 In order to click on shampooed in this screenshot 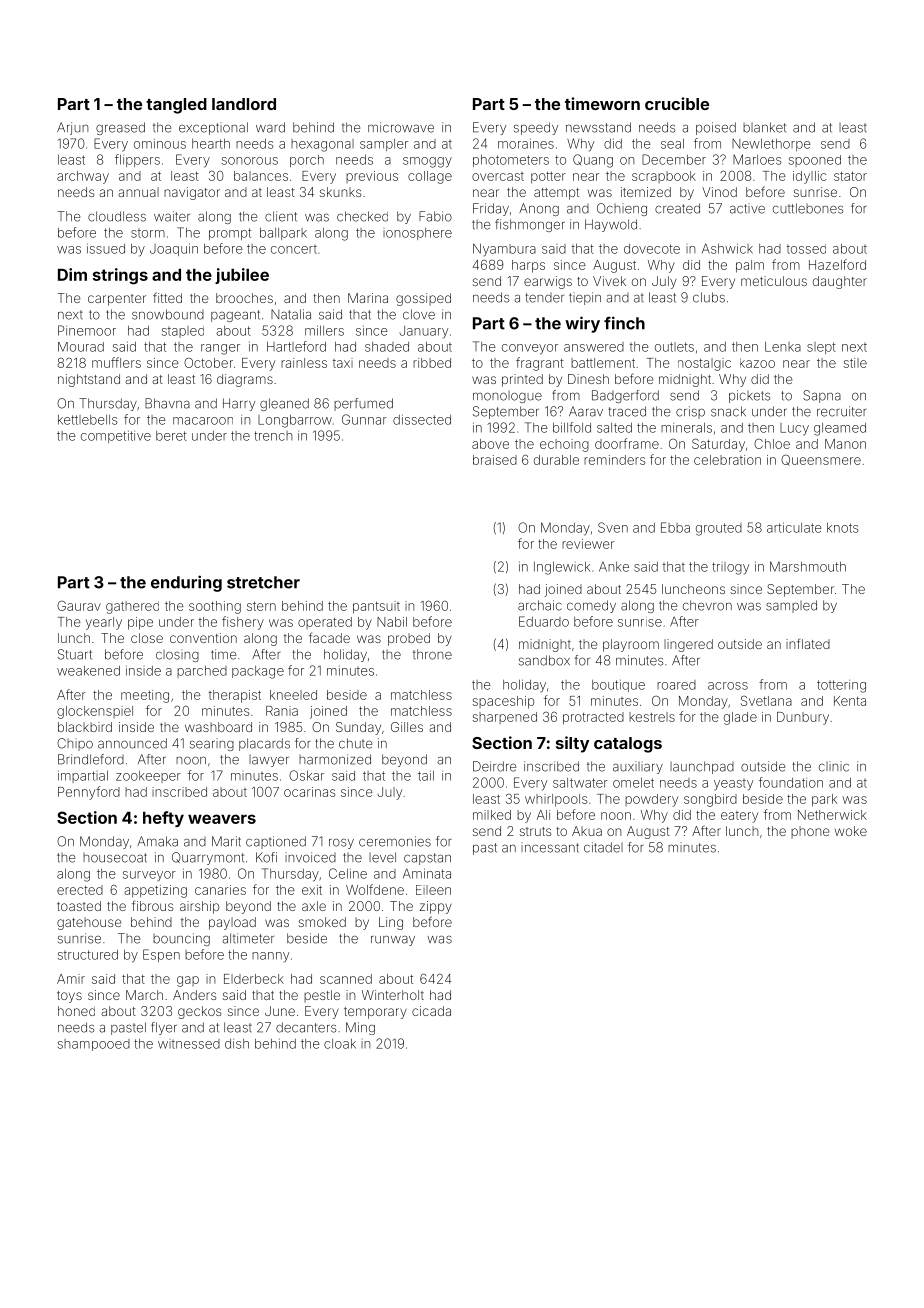, I will do `click(94, 1045)`.
